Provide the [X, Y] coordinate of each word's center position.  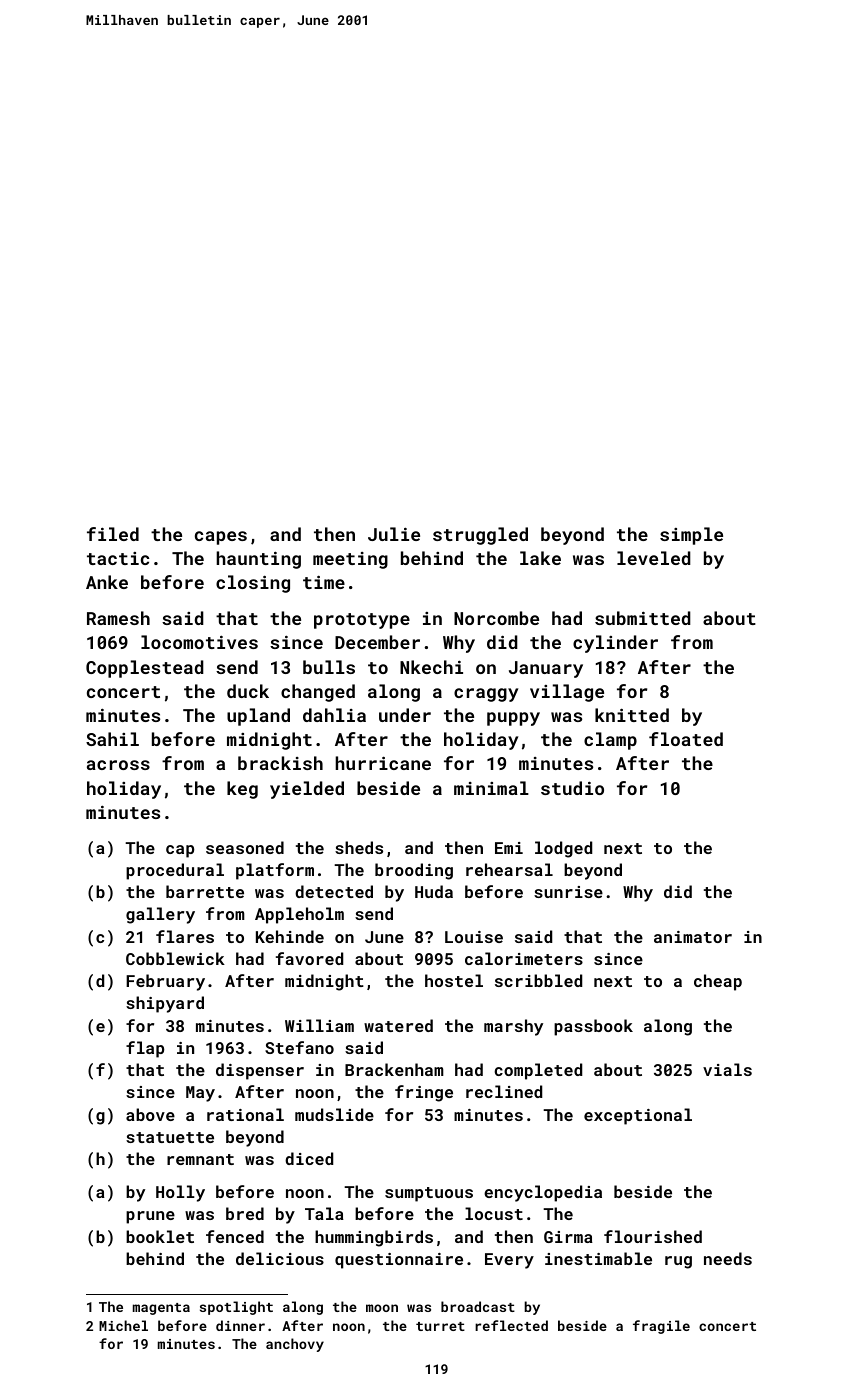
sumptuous [429, 1194]
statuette [170, 1137]
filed [113, 534]
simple [691, 536]
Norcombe [496, 618]
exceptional [638, 1116]
